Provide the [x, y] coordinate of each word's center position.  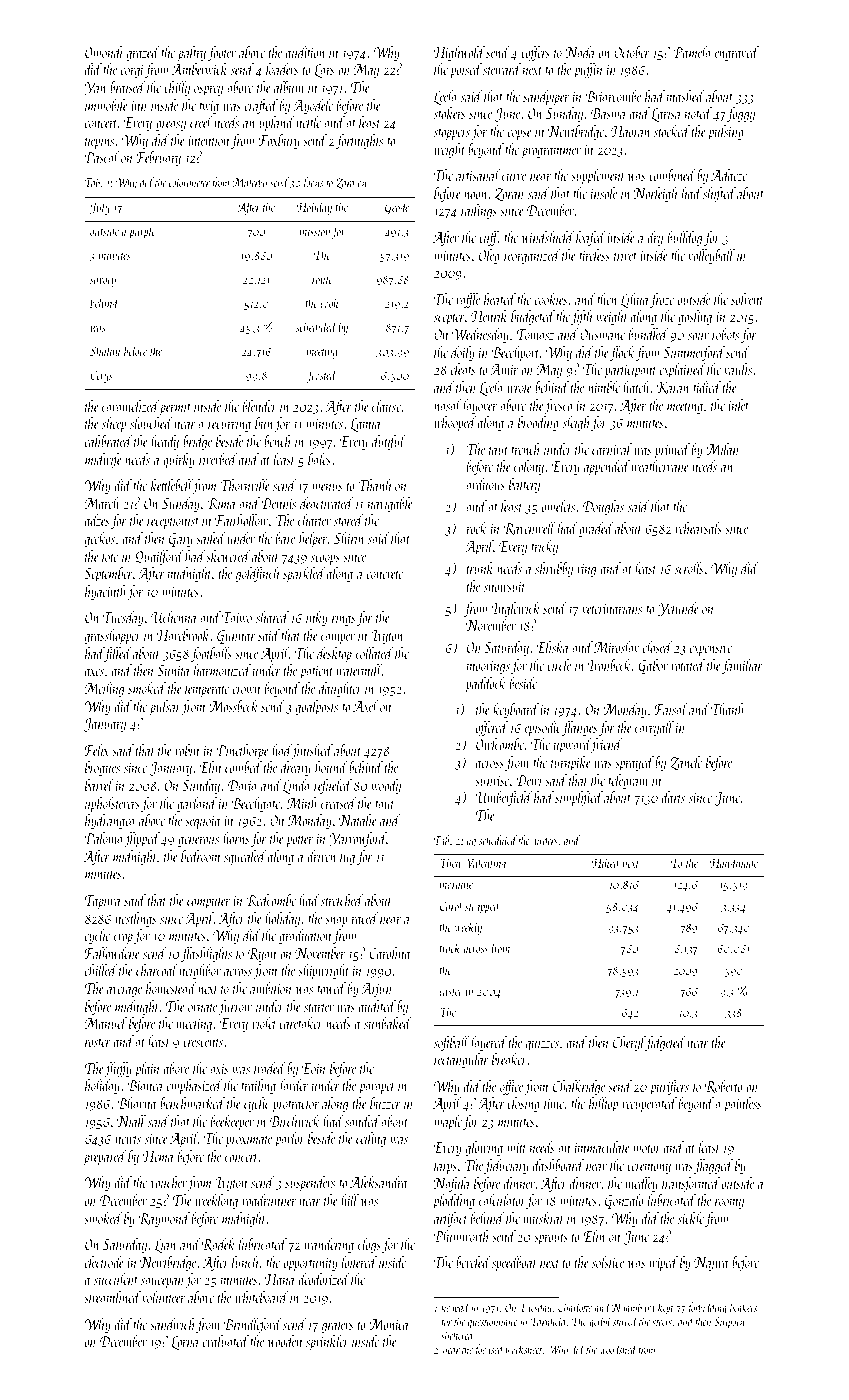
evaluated [226, 1341]
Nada [579, 52]
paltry [191, 54]
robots [725, 334]
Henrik [489, 316]
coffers [535, 53]
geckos [99, 539]
